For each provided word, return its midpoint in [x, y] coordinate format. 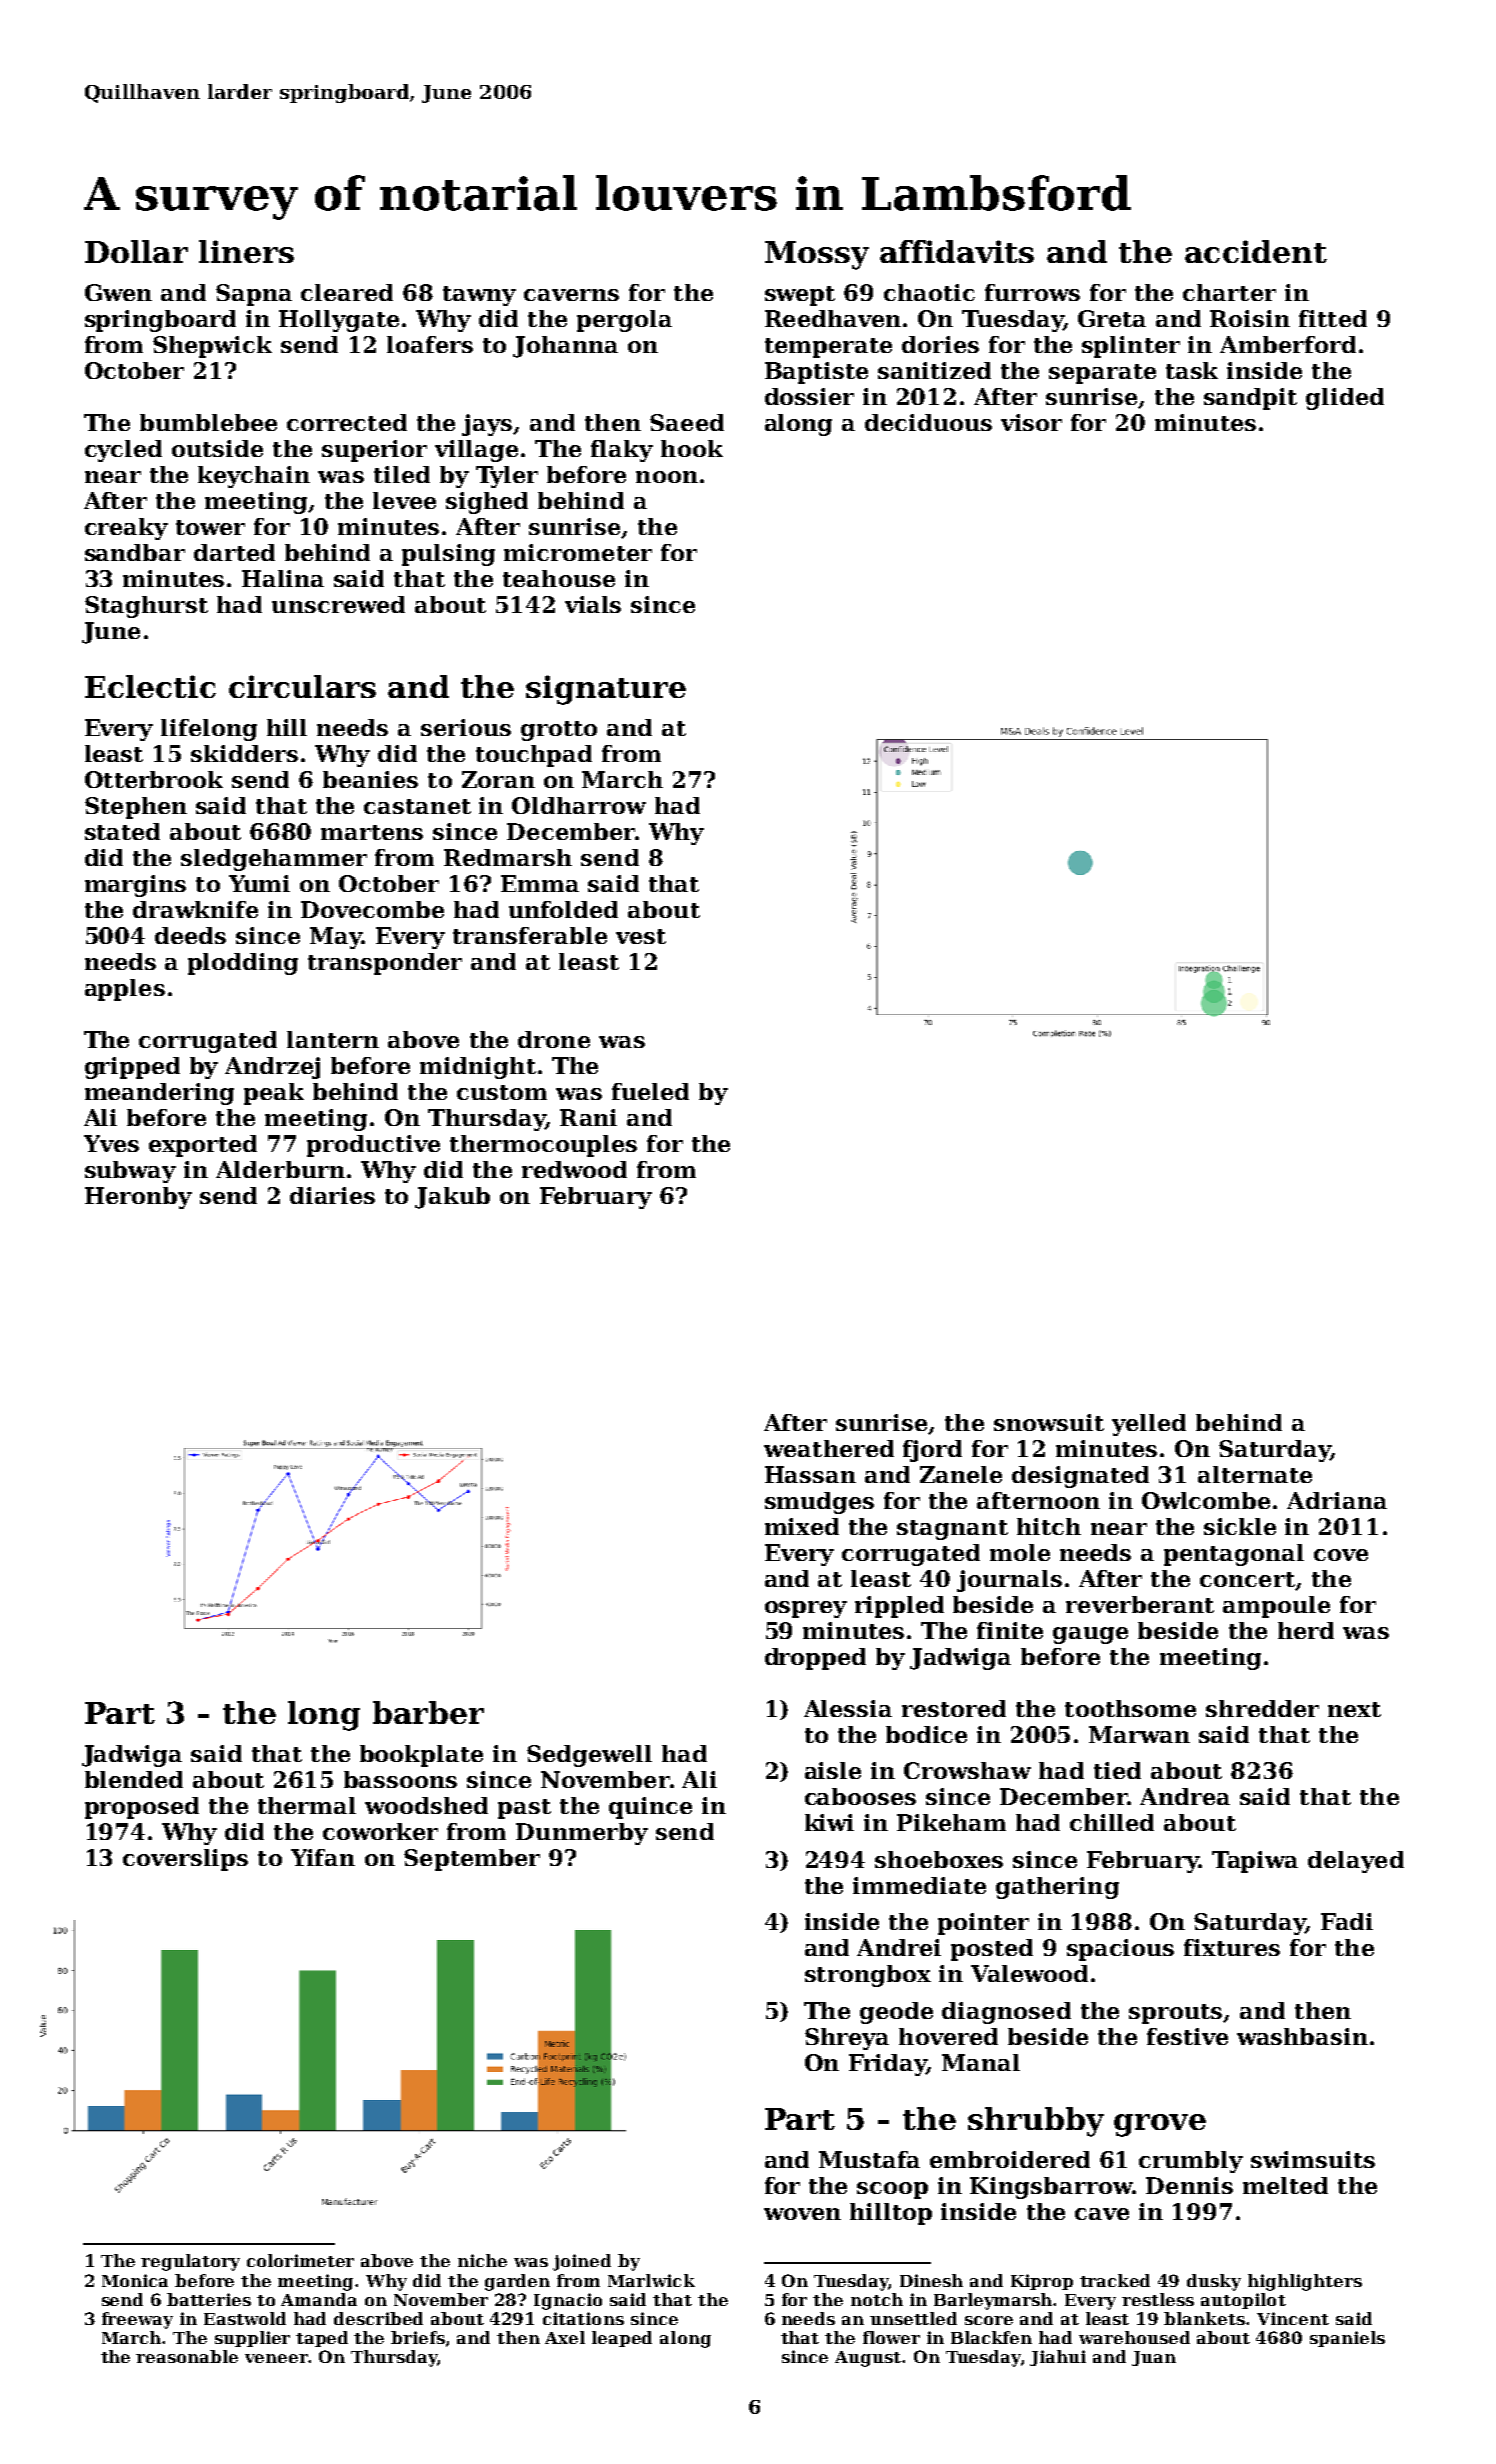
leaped [622, 2339]
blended [134, 1779]
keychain [254, 477]
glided [1345, 399]
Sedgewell [589, 1756]
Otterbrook [154, 779]
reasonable [187, 2356]
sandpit [1250, 399]
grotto [559, 731]
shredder [1262, 1708]
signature [606, 690]
